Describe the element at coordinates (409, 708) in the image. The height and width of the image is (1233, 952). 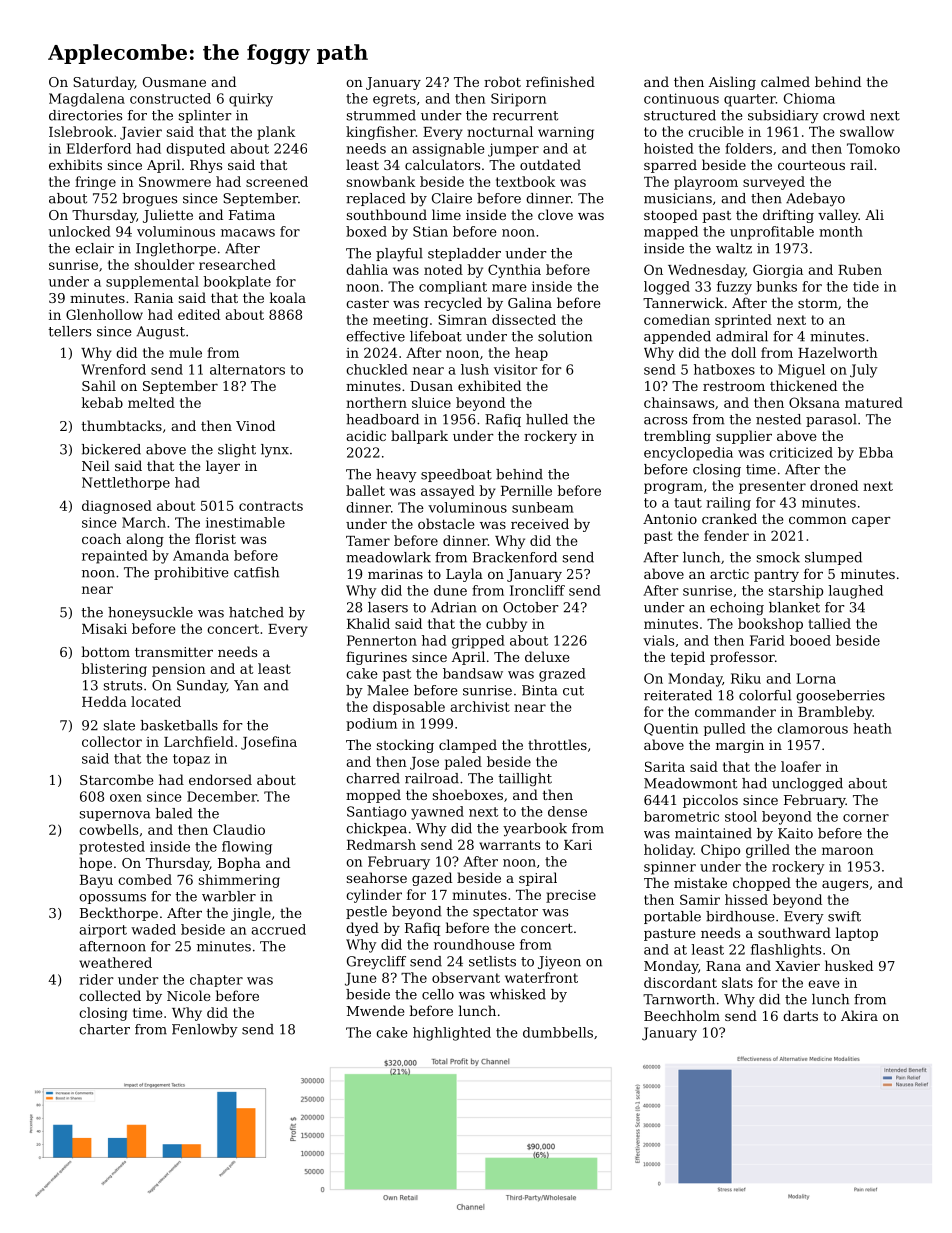
I see `disposable` at that location.
